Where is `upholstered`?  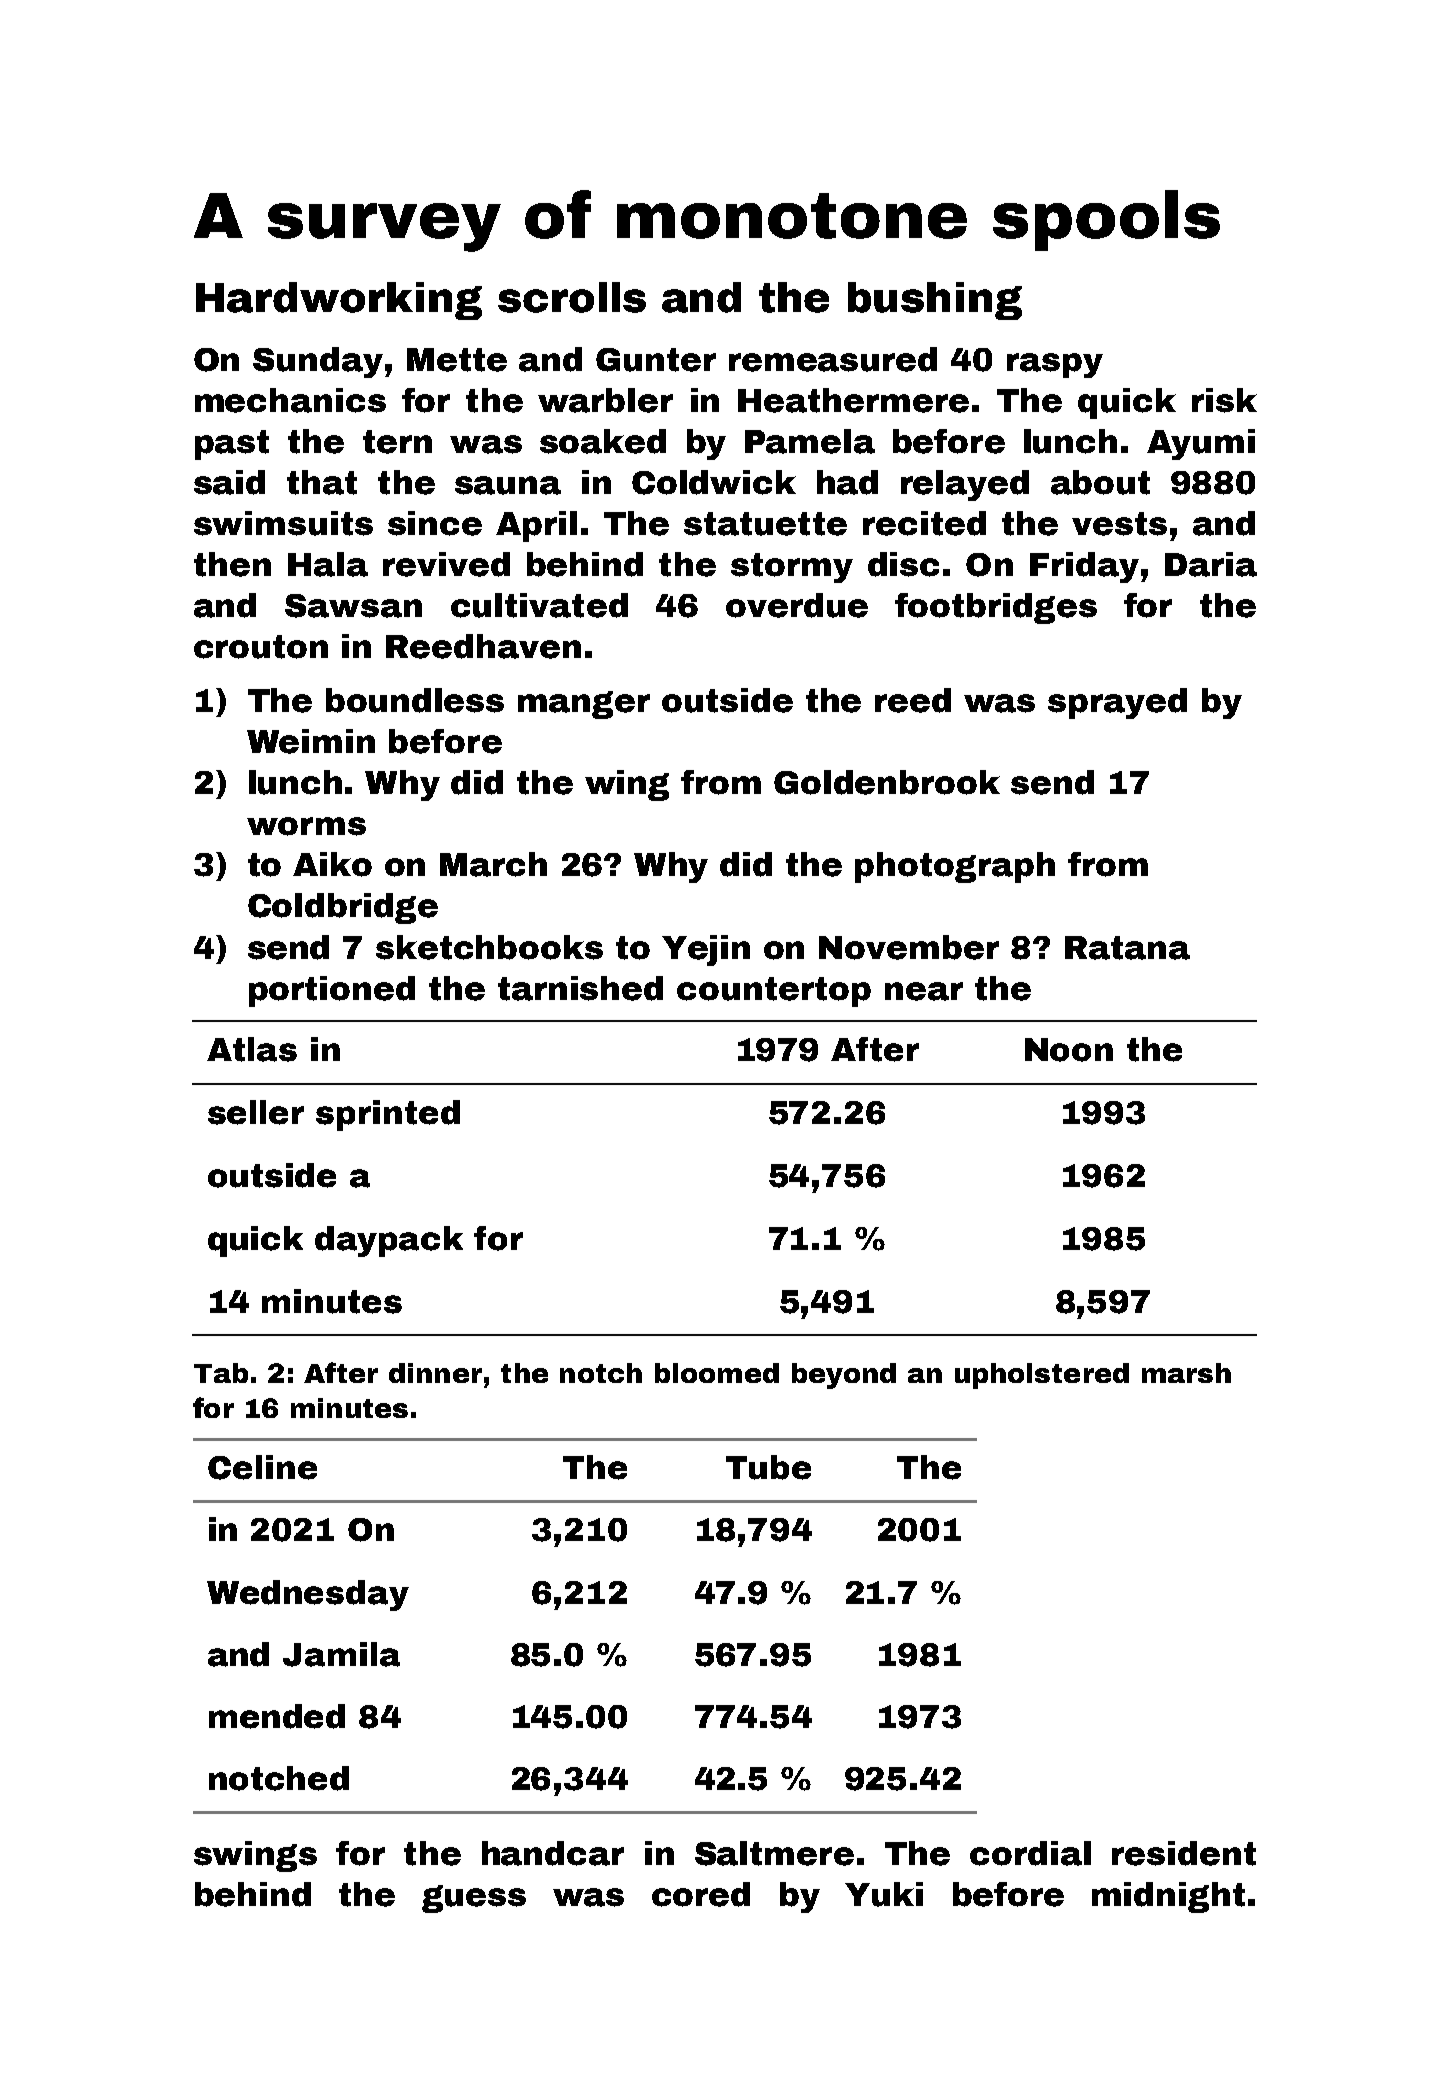
upholstered is located at coordinates (1042, 1376).
